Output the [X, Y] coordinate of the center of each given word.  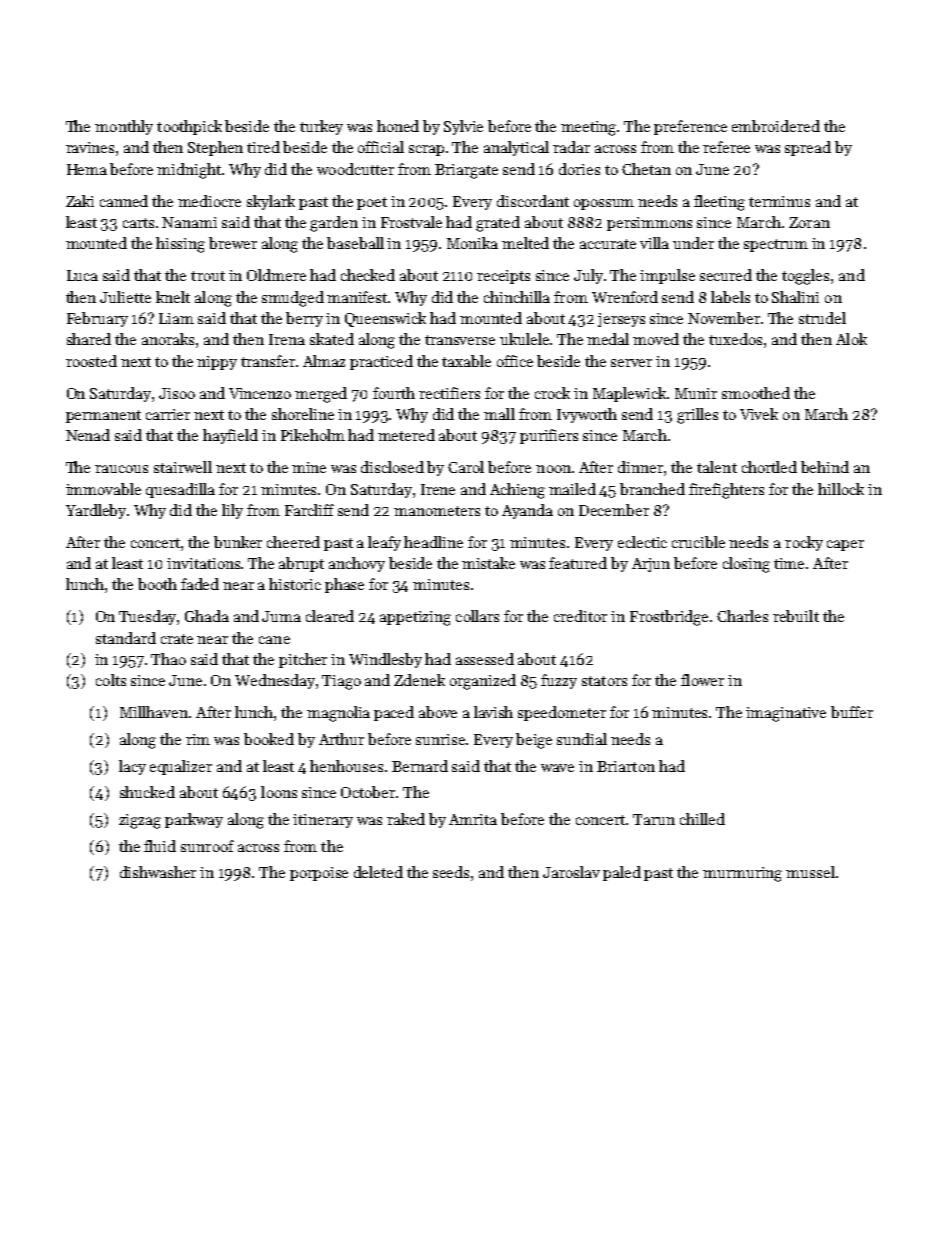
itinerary [323, 821]
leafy [384, 543]
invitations [203, 563]
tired [263, 147]
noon [553, 469]
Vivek [759, 414]
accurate [608, 244]
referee [726, 147]
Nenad [88, 435]
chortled [769, 467]
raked [406, 819]
